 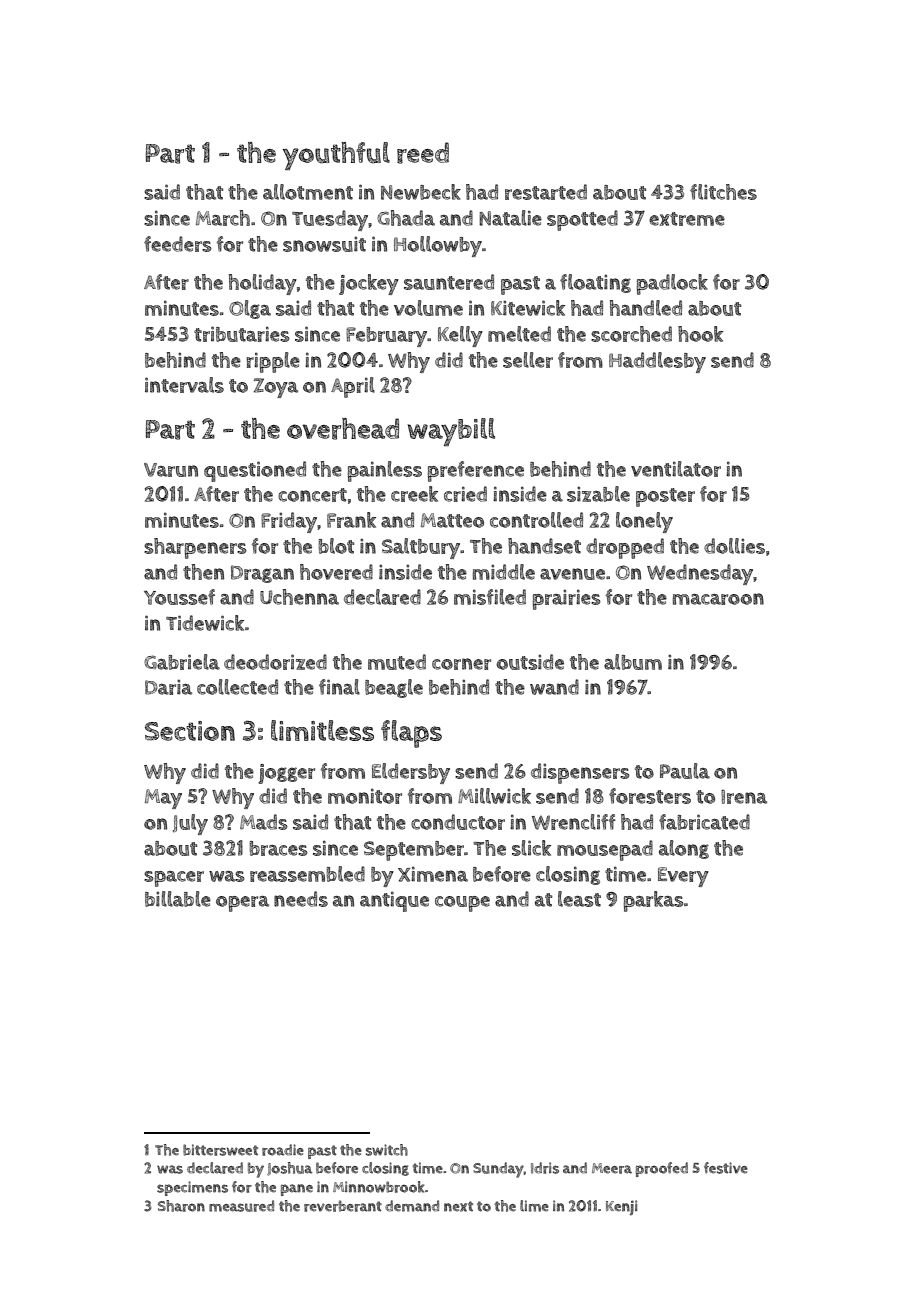 What do you see at coordinates (646, 308) in the screenshot?
I see `handled` at bounding box center [646, 308].
